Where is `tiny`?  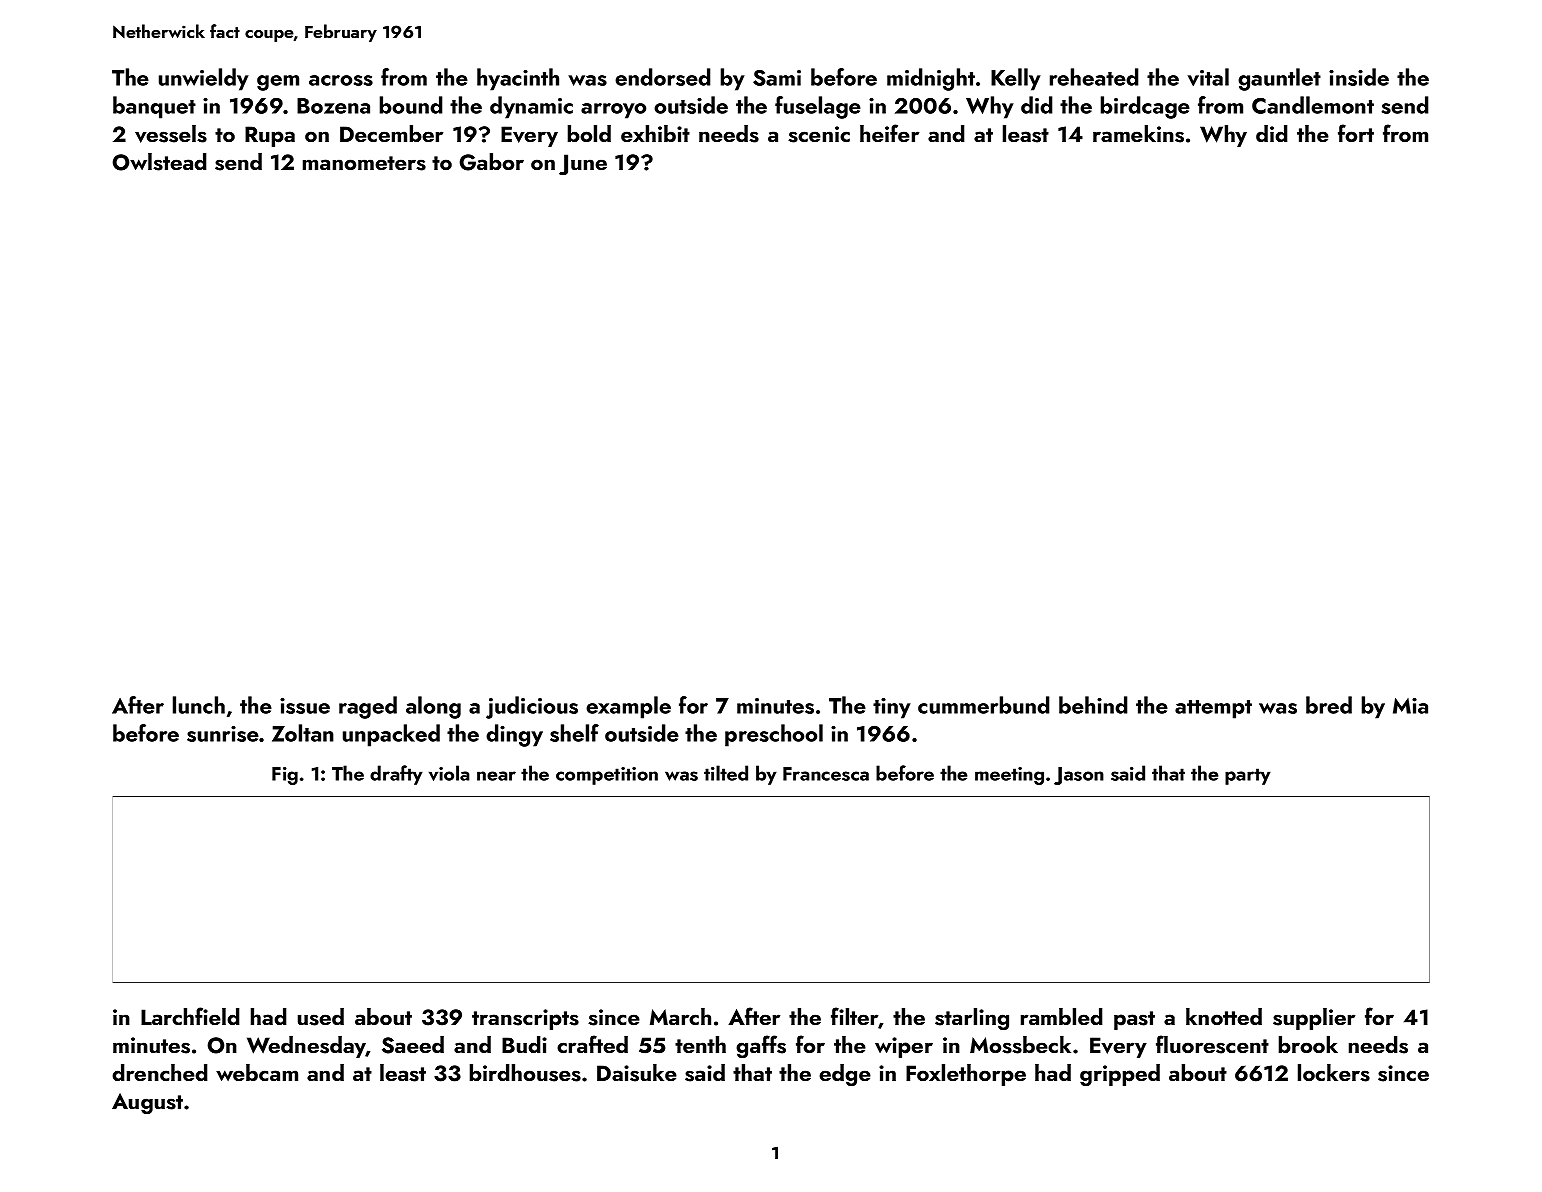
tiny is located at coordinates (892, 708).
